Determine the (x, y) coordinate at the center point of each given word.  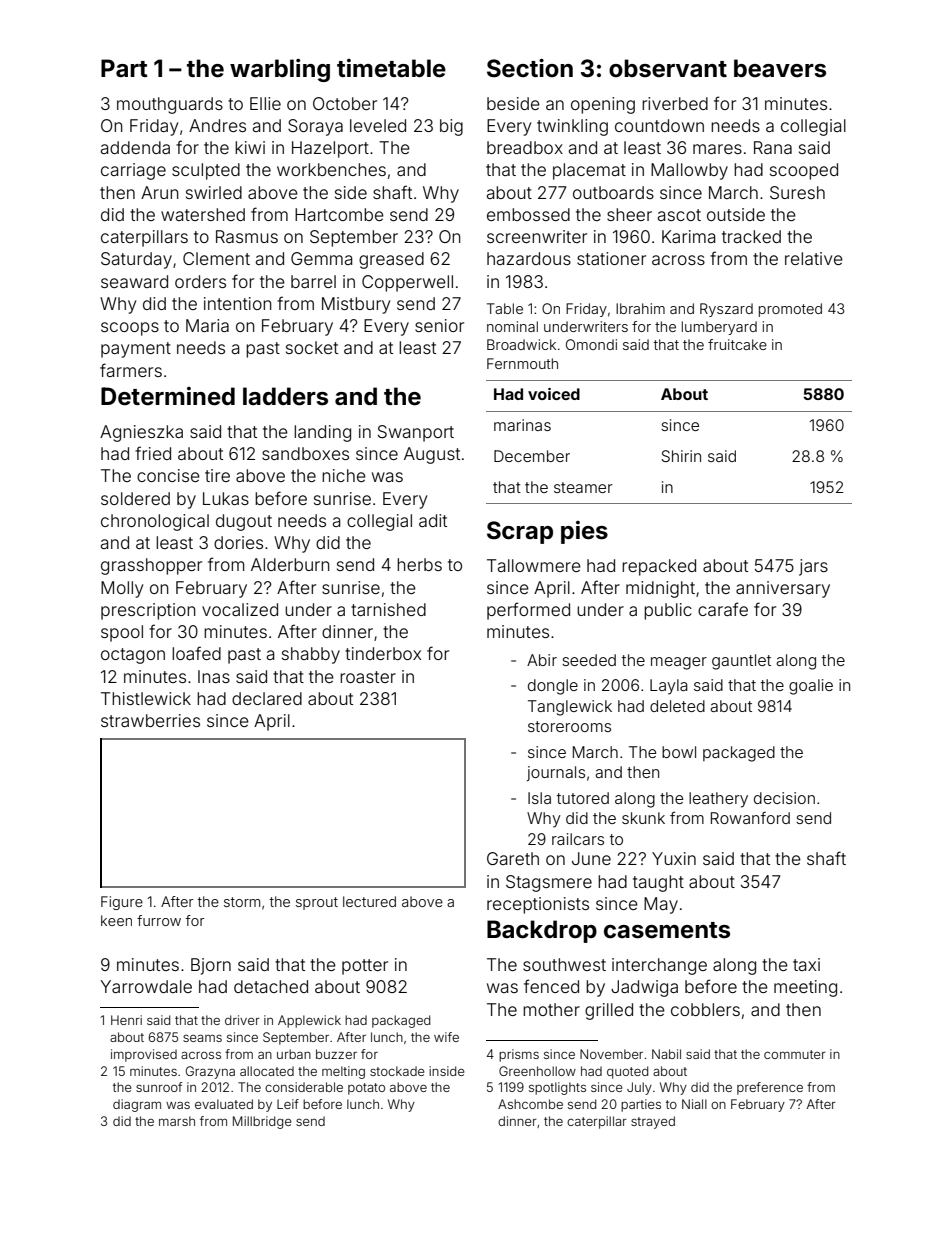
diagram (137, 1105)
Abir (542, 660)
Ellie (265, 103)
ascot (679, 215)
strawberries (150, 720)
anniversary (783, 589)
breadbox (525, 147)
